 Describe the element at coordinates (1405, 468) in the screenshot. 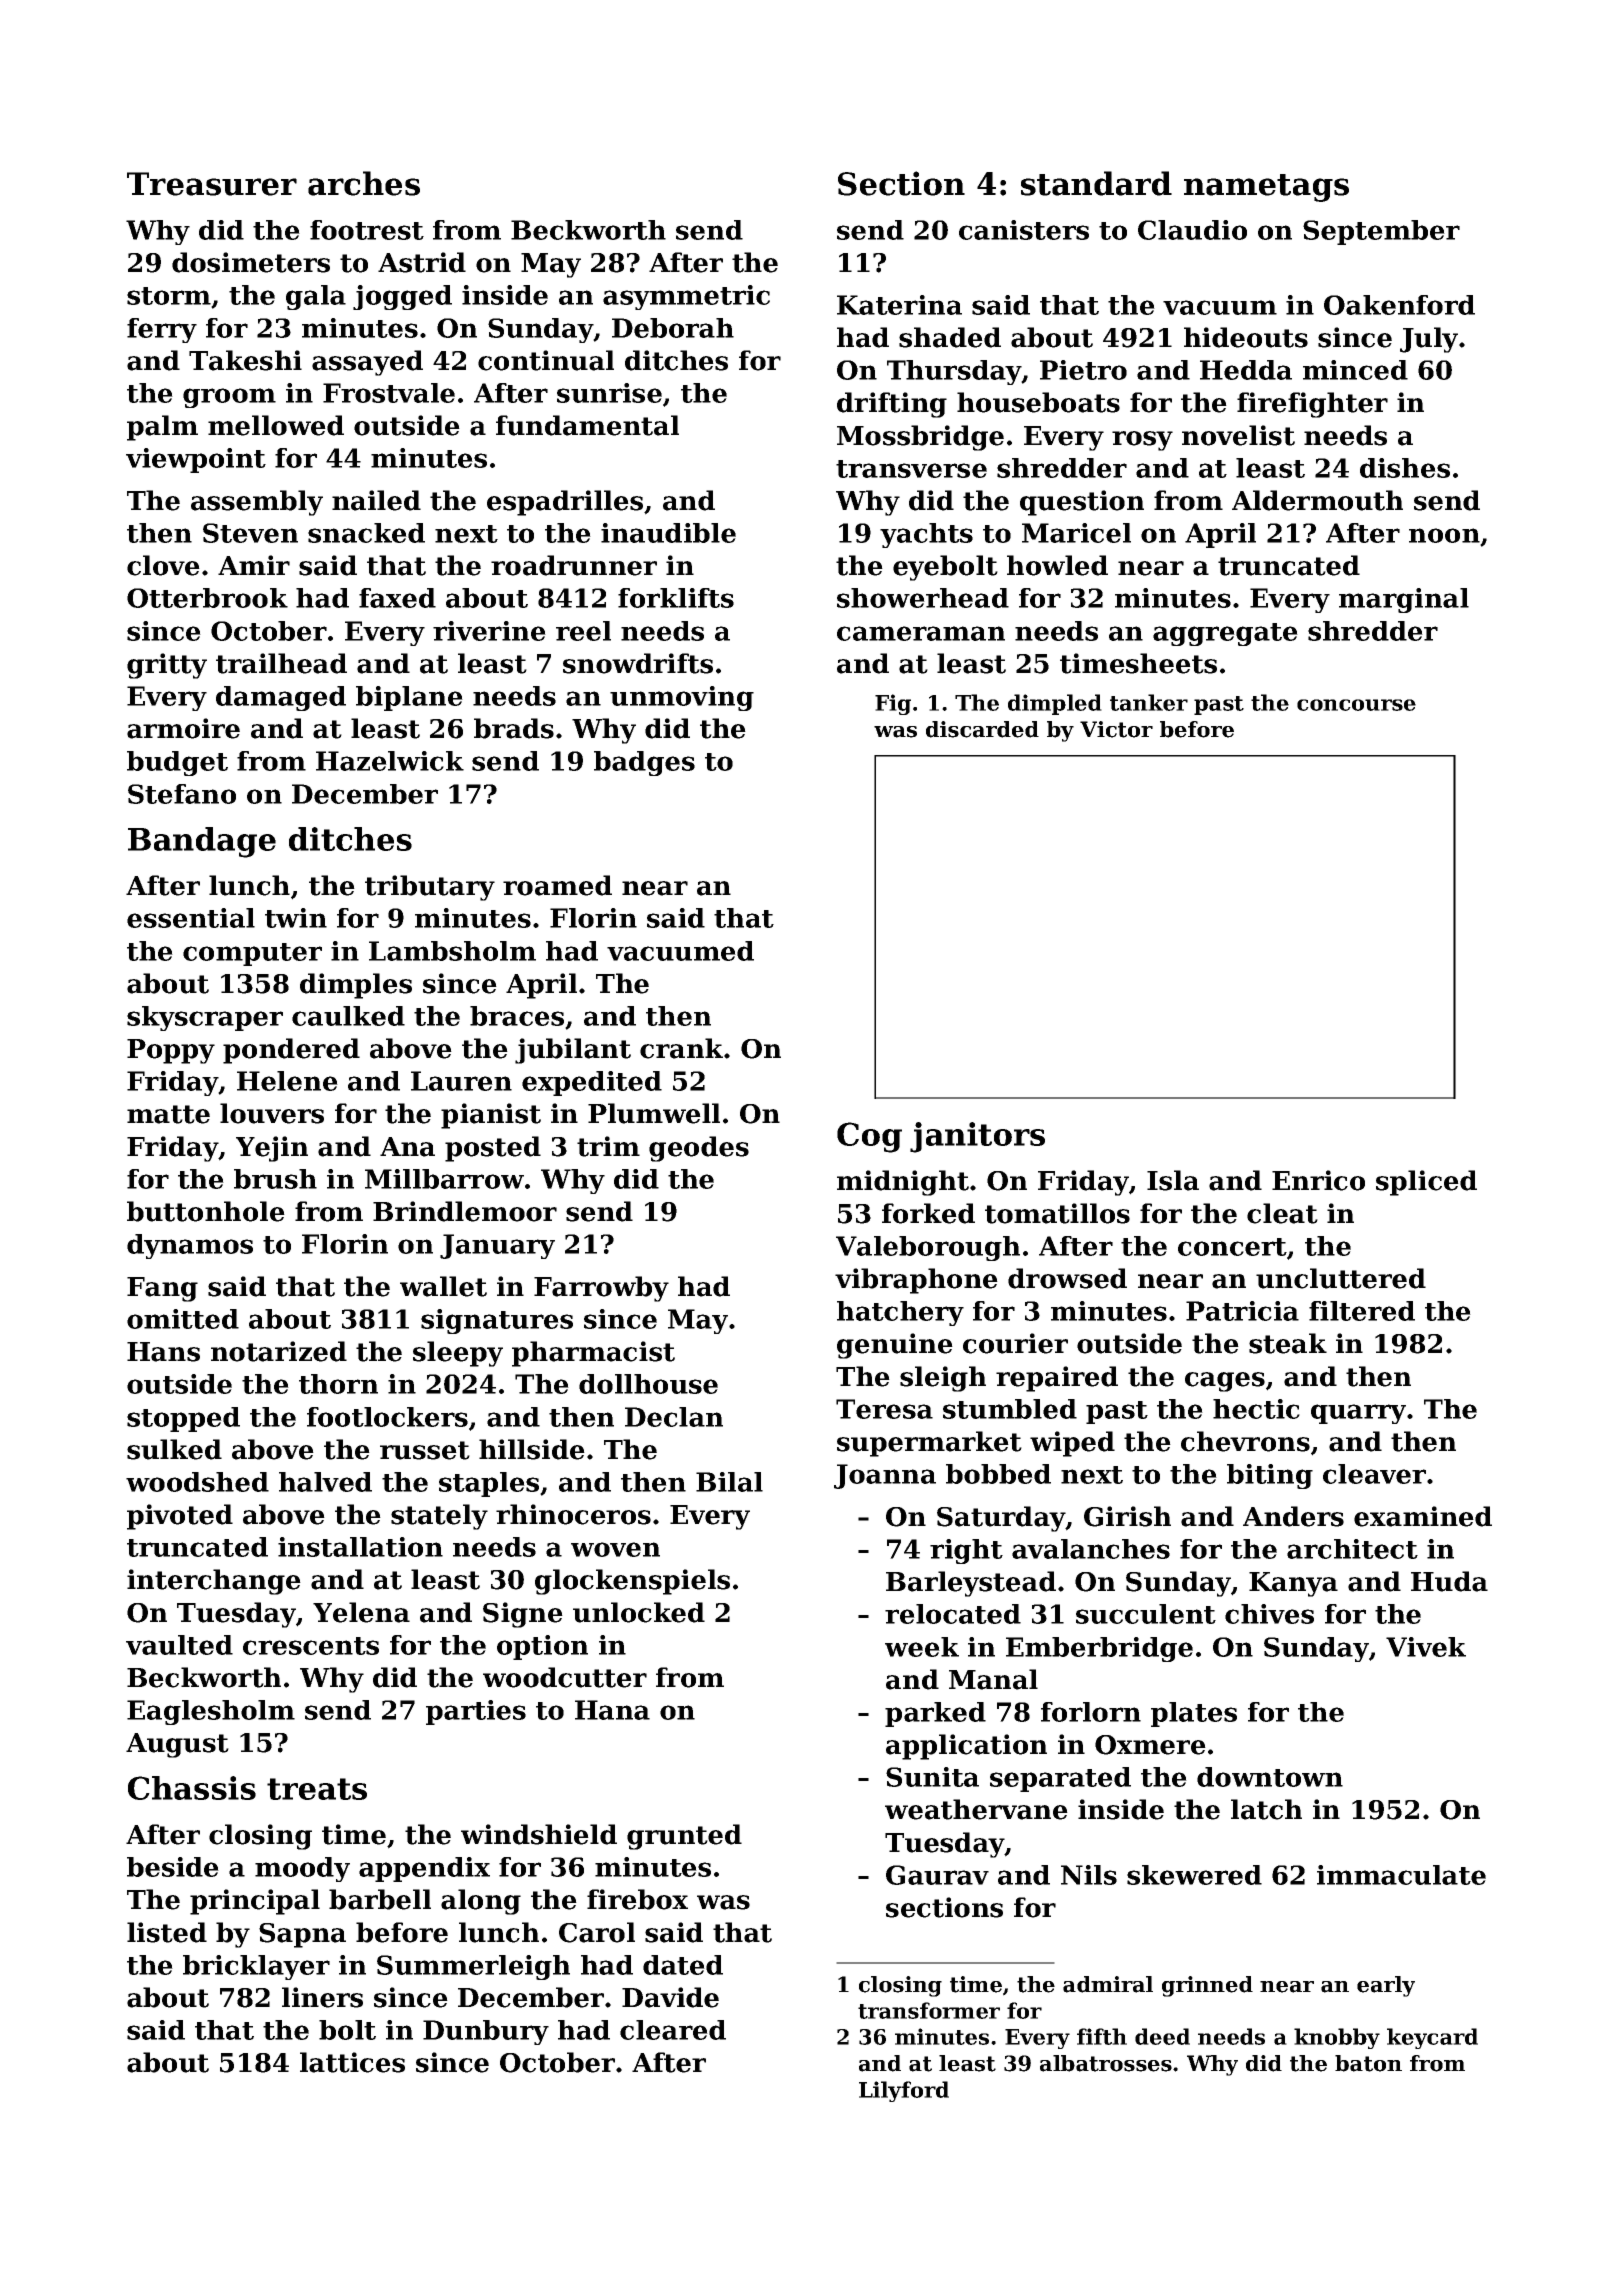

I see `dishes` at that location.
